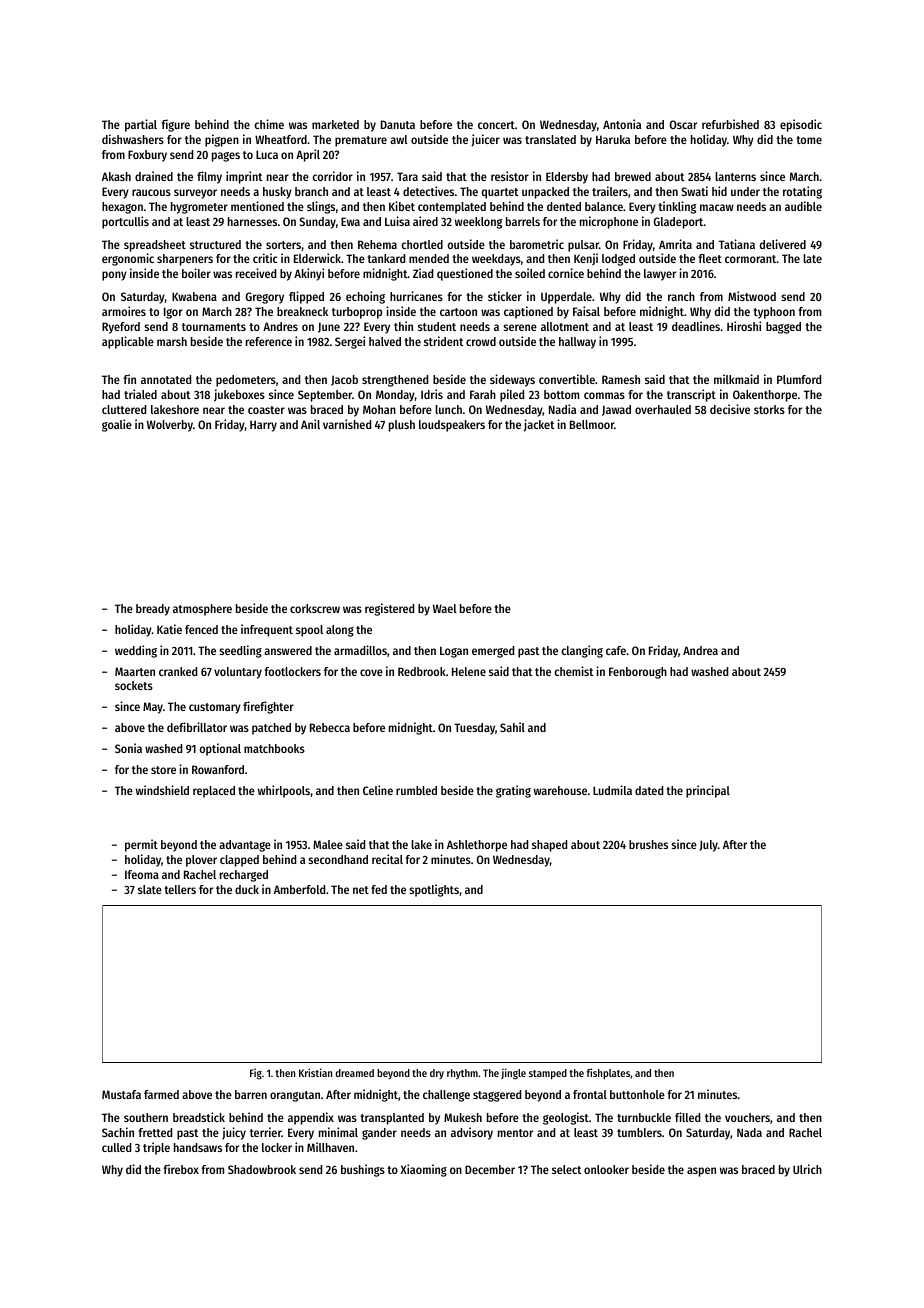 The image size is (924, 1308). Describe the element at coordinates (214, 792) in the screenshot. I see `replaced` at that location.
